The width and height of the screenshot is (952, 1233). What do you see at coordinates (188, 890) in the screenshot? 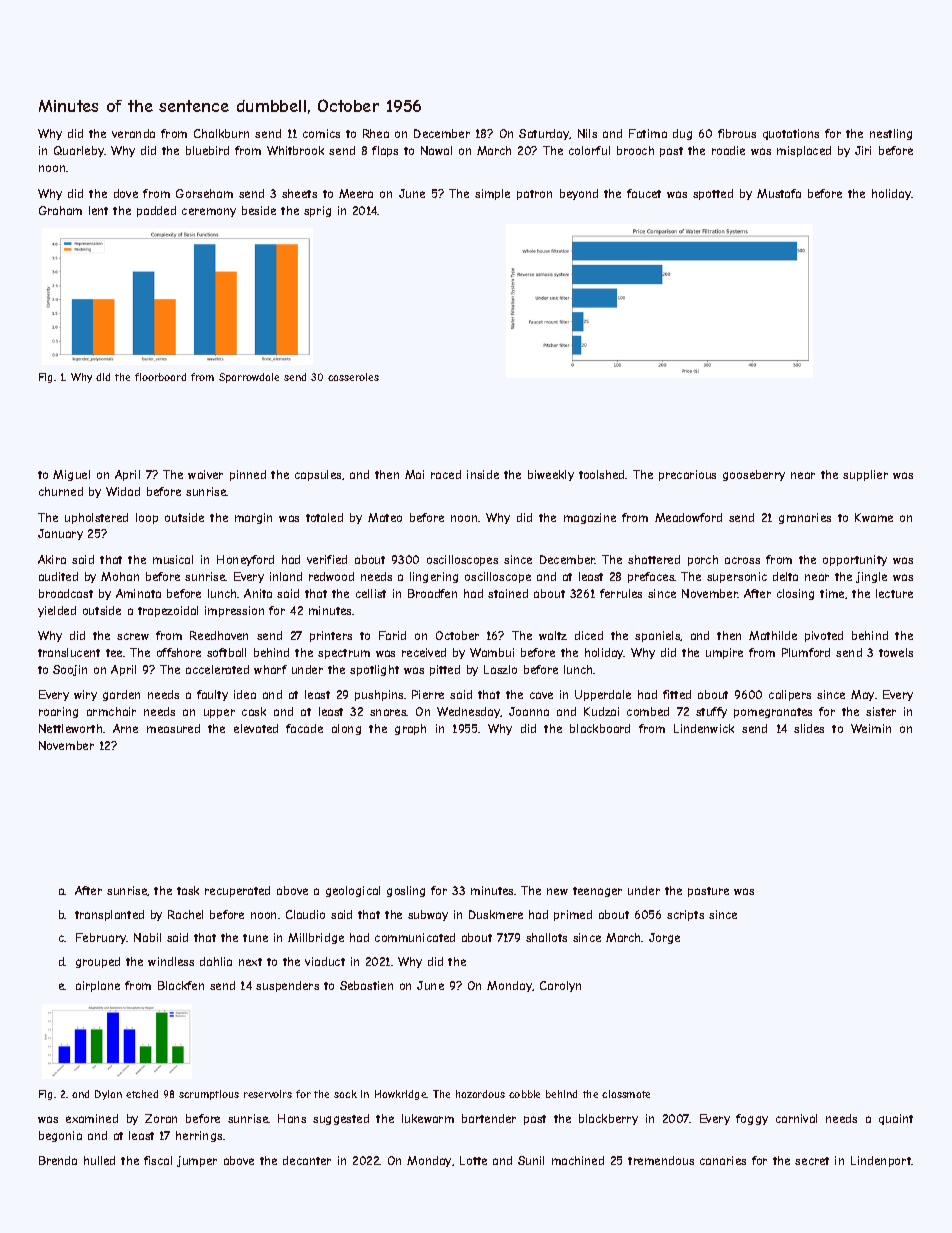
I see `task` at bounding box center [188, 890].
